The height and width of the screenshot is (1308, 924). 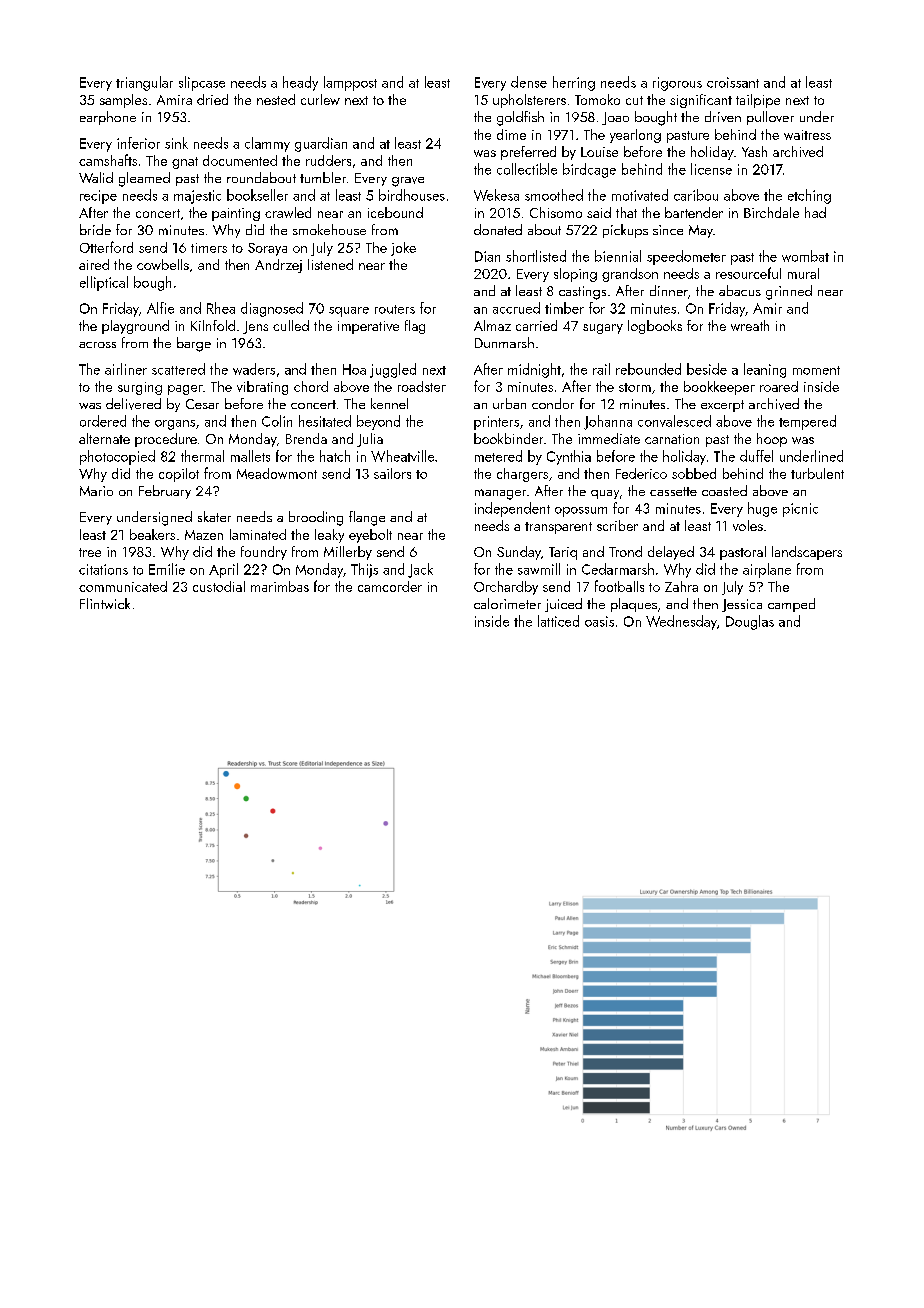 What do you see at coordinates (815, 212) in the screenshot?
I see `had` at bounding box center [815, 212].
